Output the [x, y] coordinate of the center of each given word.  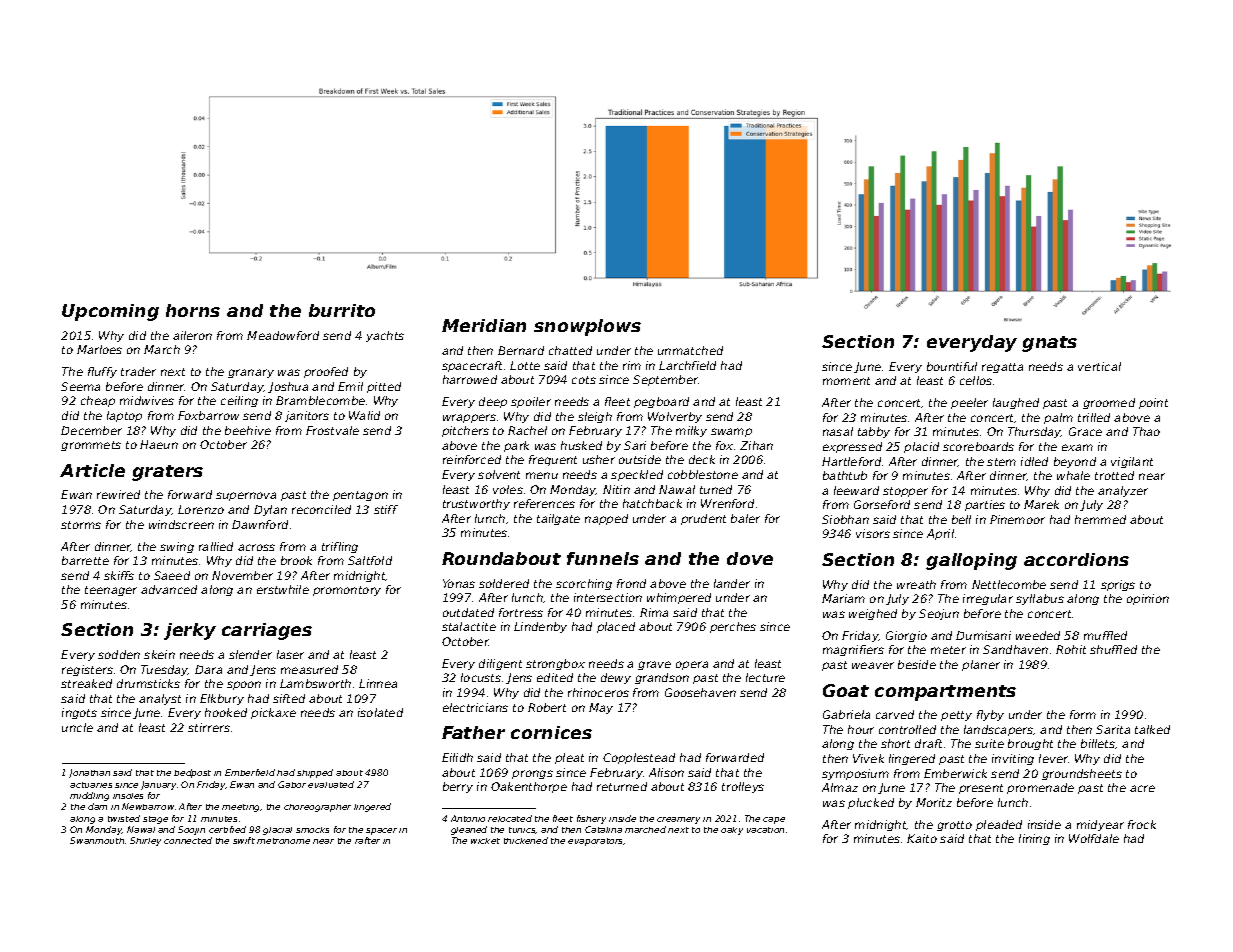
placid [921, 447]
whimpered [679, 598]
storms [81, 525]
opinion [1148, 599]
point [1153, 403]
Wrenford [727, 503]
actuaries [91, 785]
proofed [326, 372]
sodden [119, 654]
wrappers [469, 418]
